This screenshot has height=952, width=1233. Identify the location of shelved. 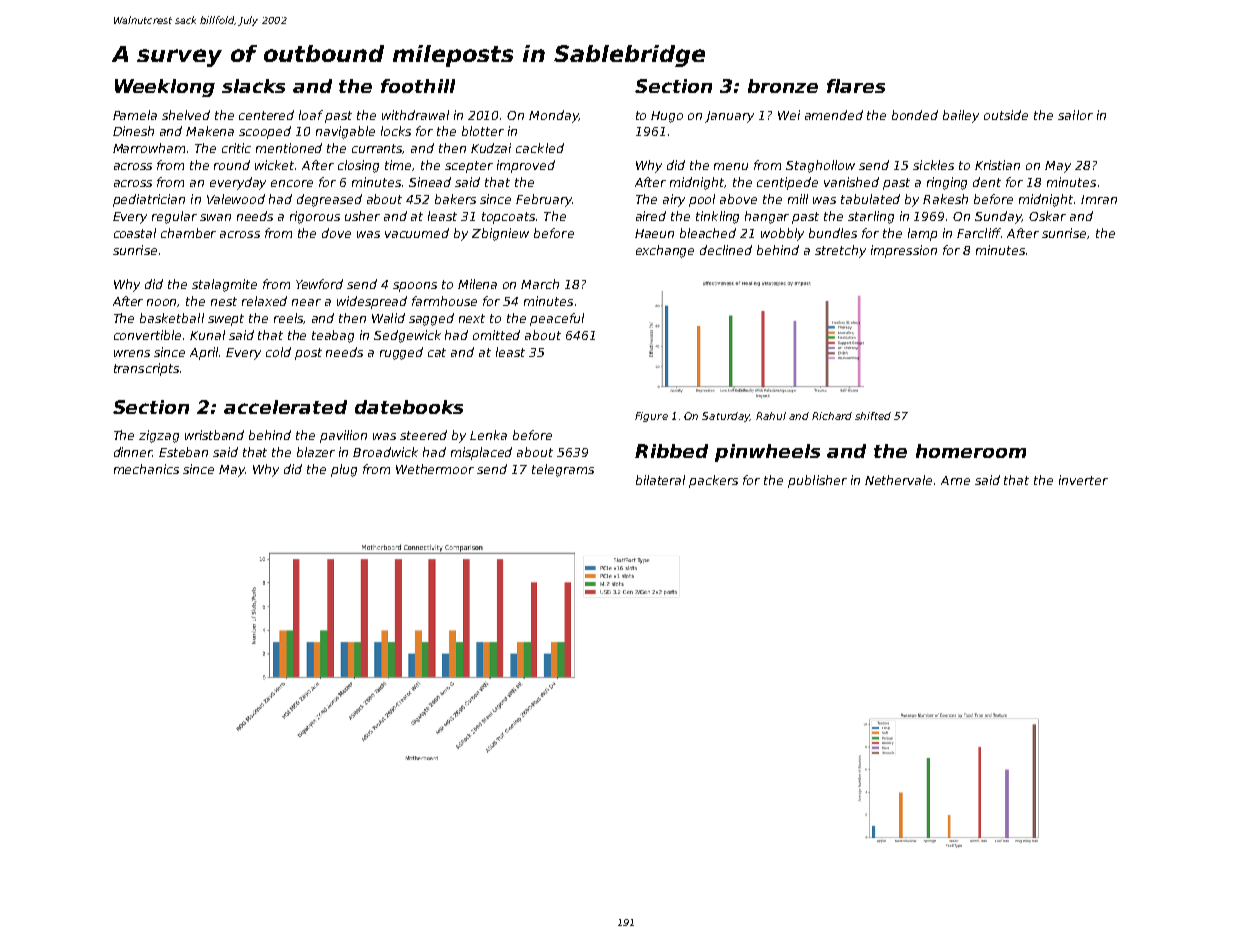
(186, 115).
